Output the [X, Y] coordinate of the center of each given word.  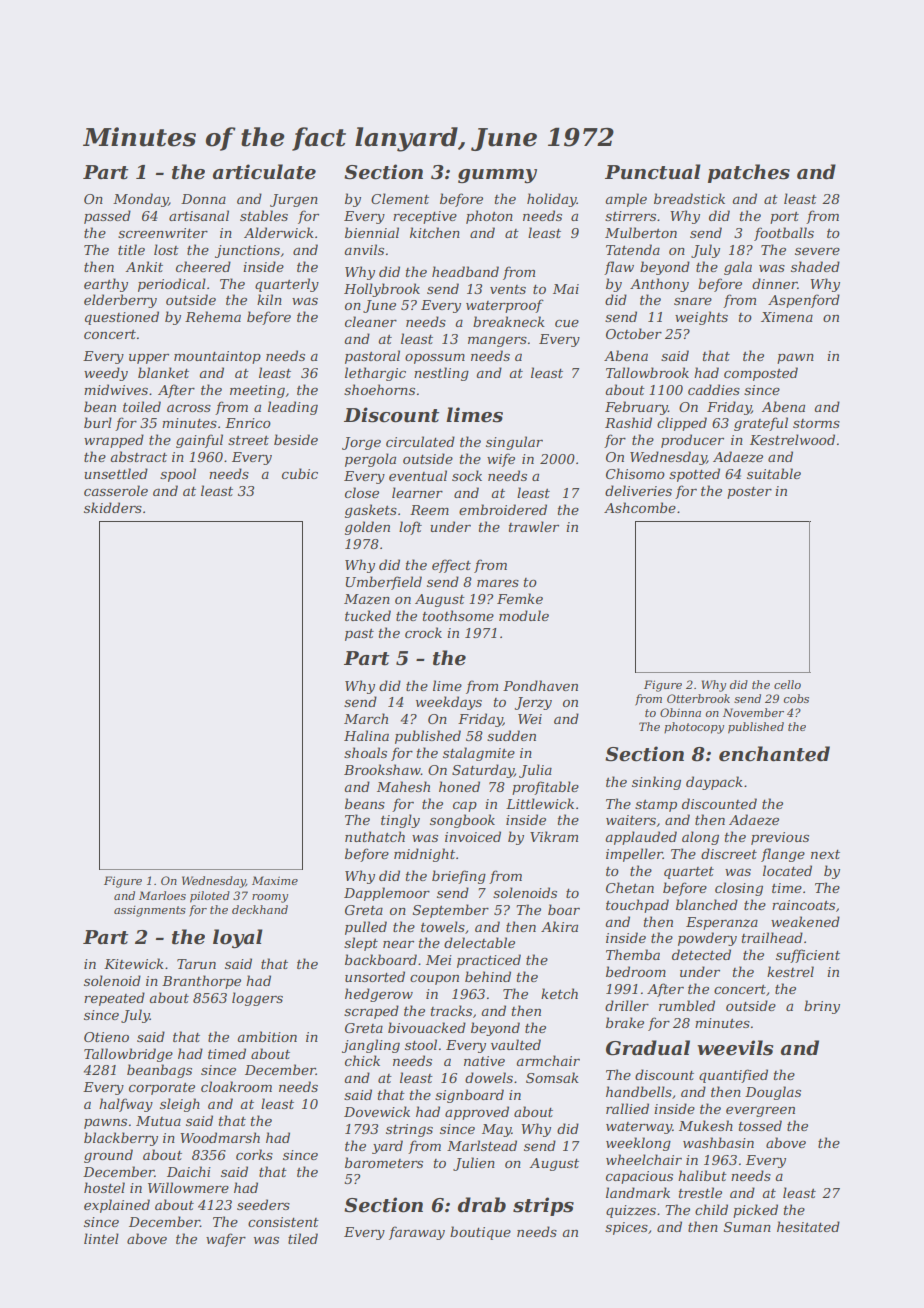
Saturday [483, 771]
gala [738, 268]
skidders [113, 507]
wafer [226, 1240]
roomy [270, 898]
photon [489, 217]
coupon [434, 980]
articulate [264, 172]
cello [787, 684]
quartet [689, 873]
